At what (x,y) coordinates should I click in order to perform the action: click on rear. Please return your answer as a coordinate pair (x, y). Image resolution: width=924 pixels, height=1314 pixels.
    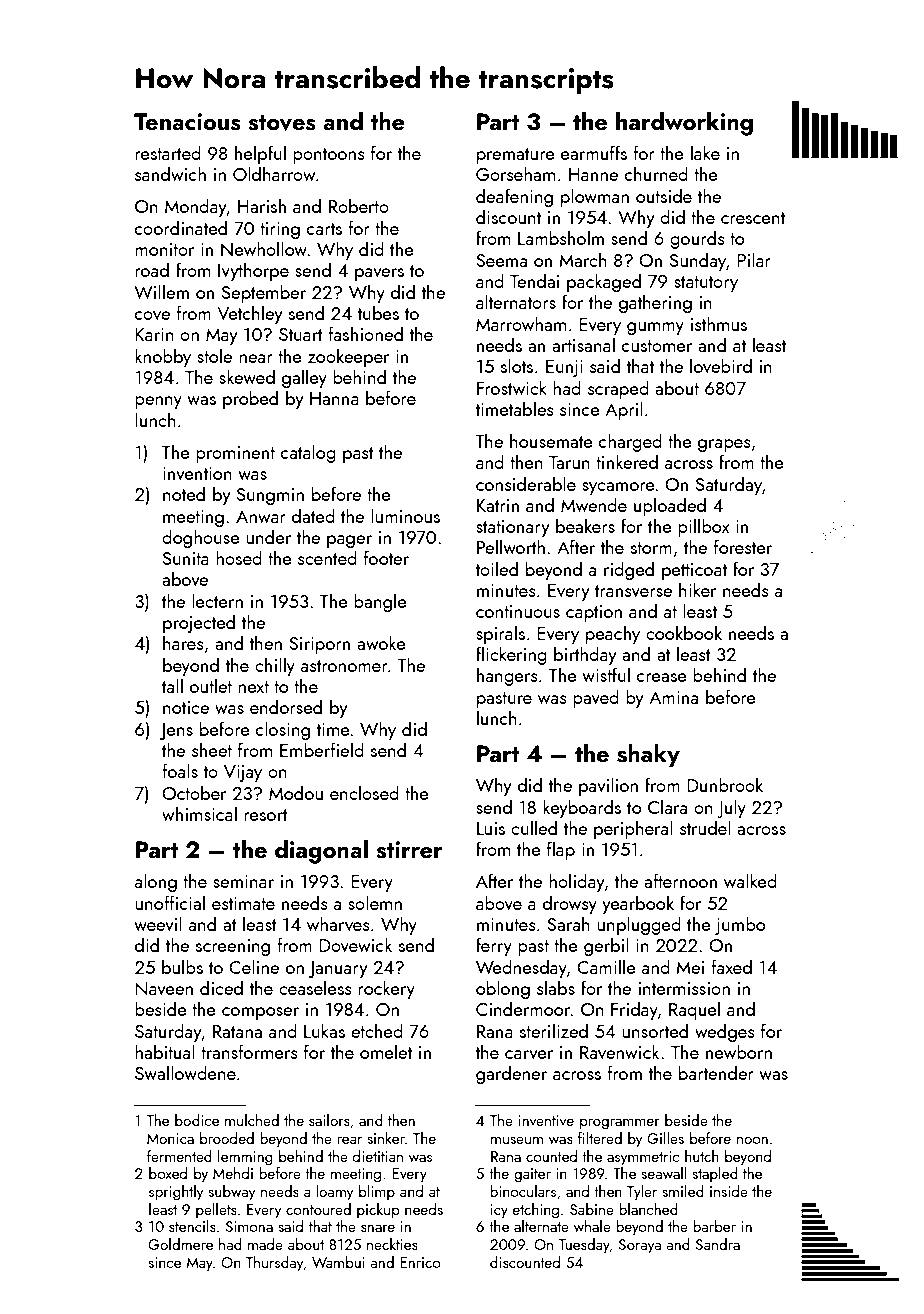
    Looking at the image, I should click on (349, 1140).
